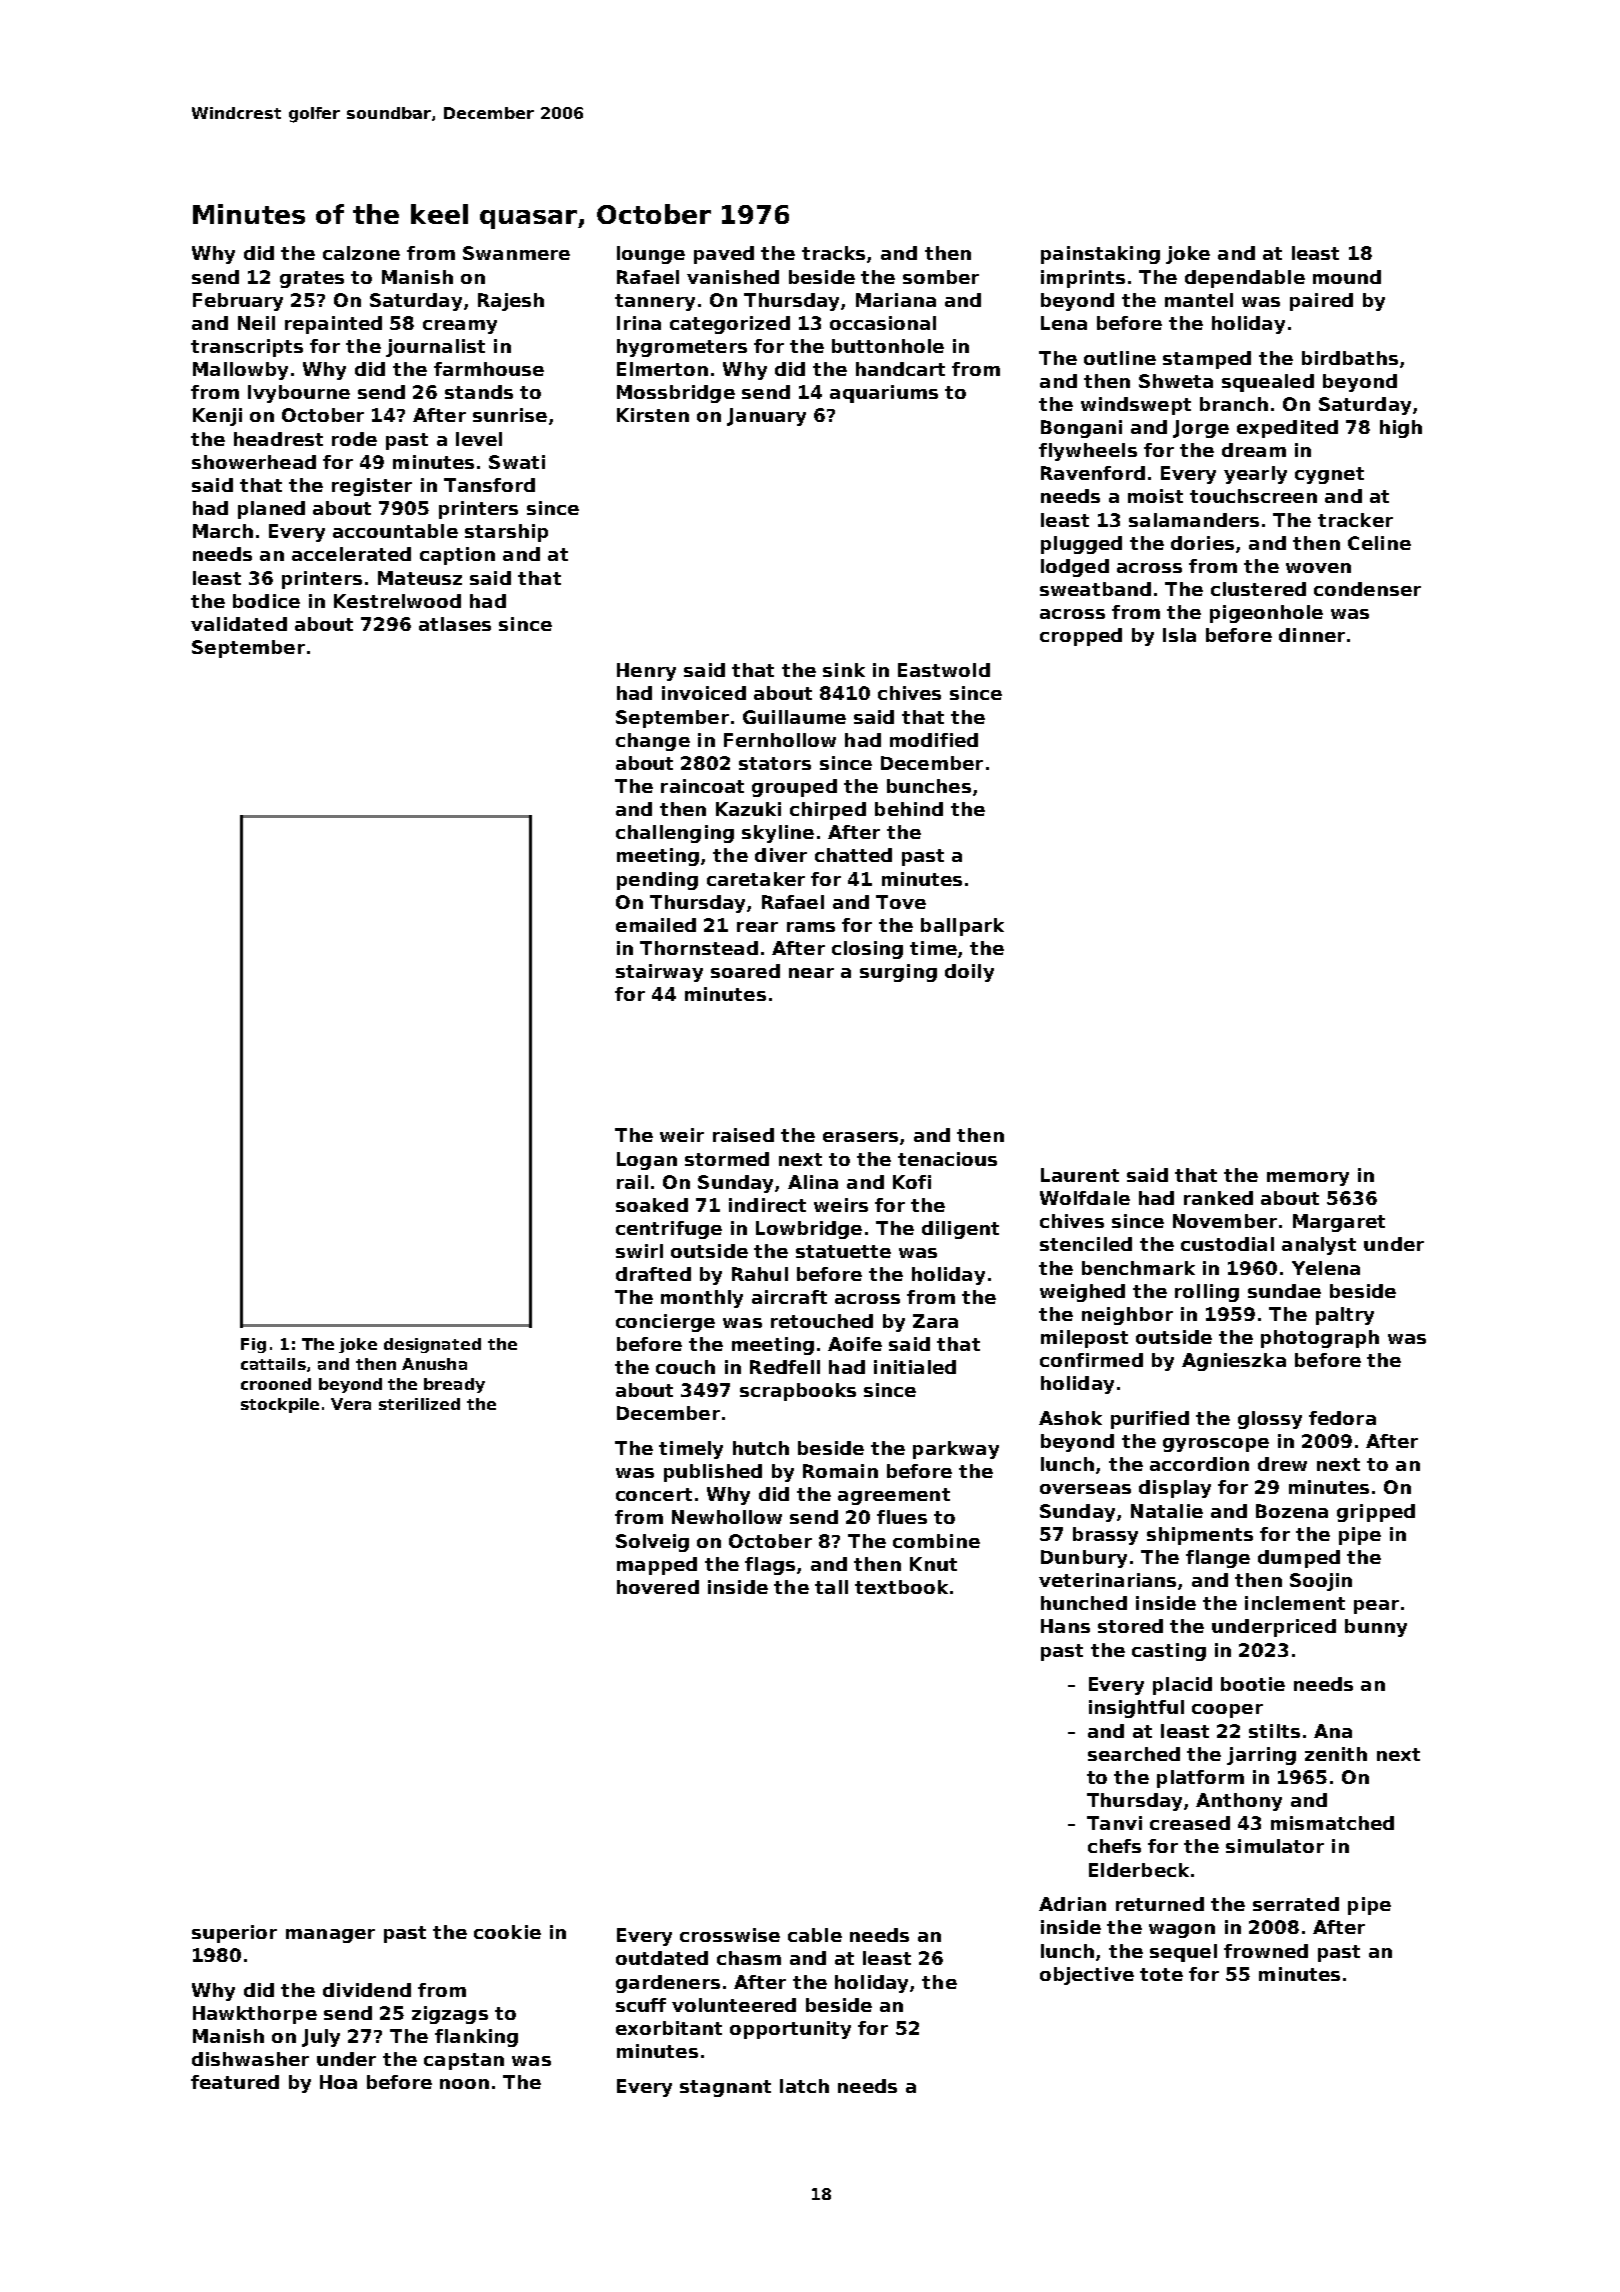 The image size is (1620, 2292). Describe the element at coordinates (1270, 1420) in the document. I see `glossy` at that location.
